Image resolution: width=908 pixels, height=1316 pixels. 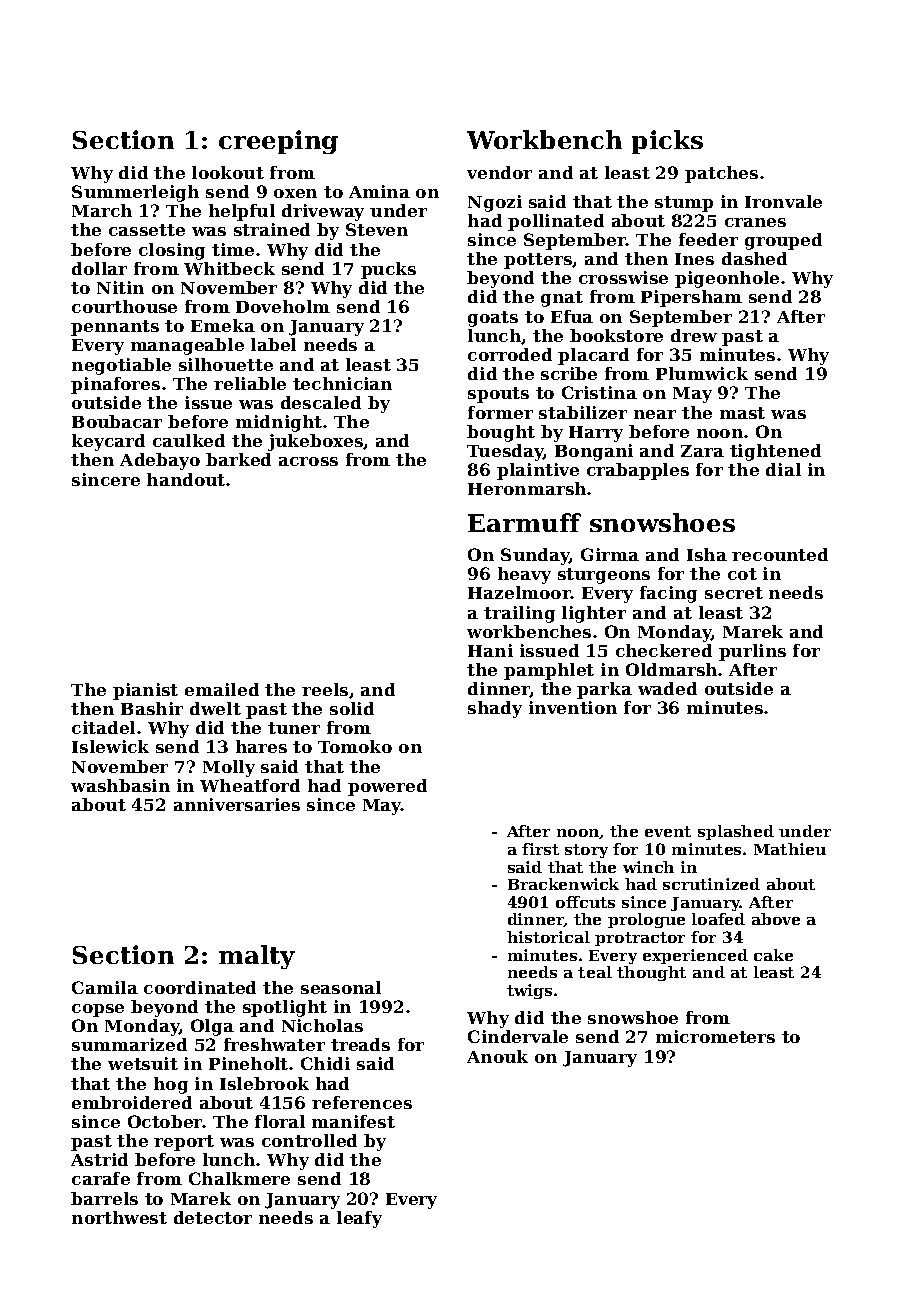 I want to click on thought, so click(x=651, y=973).
